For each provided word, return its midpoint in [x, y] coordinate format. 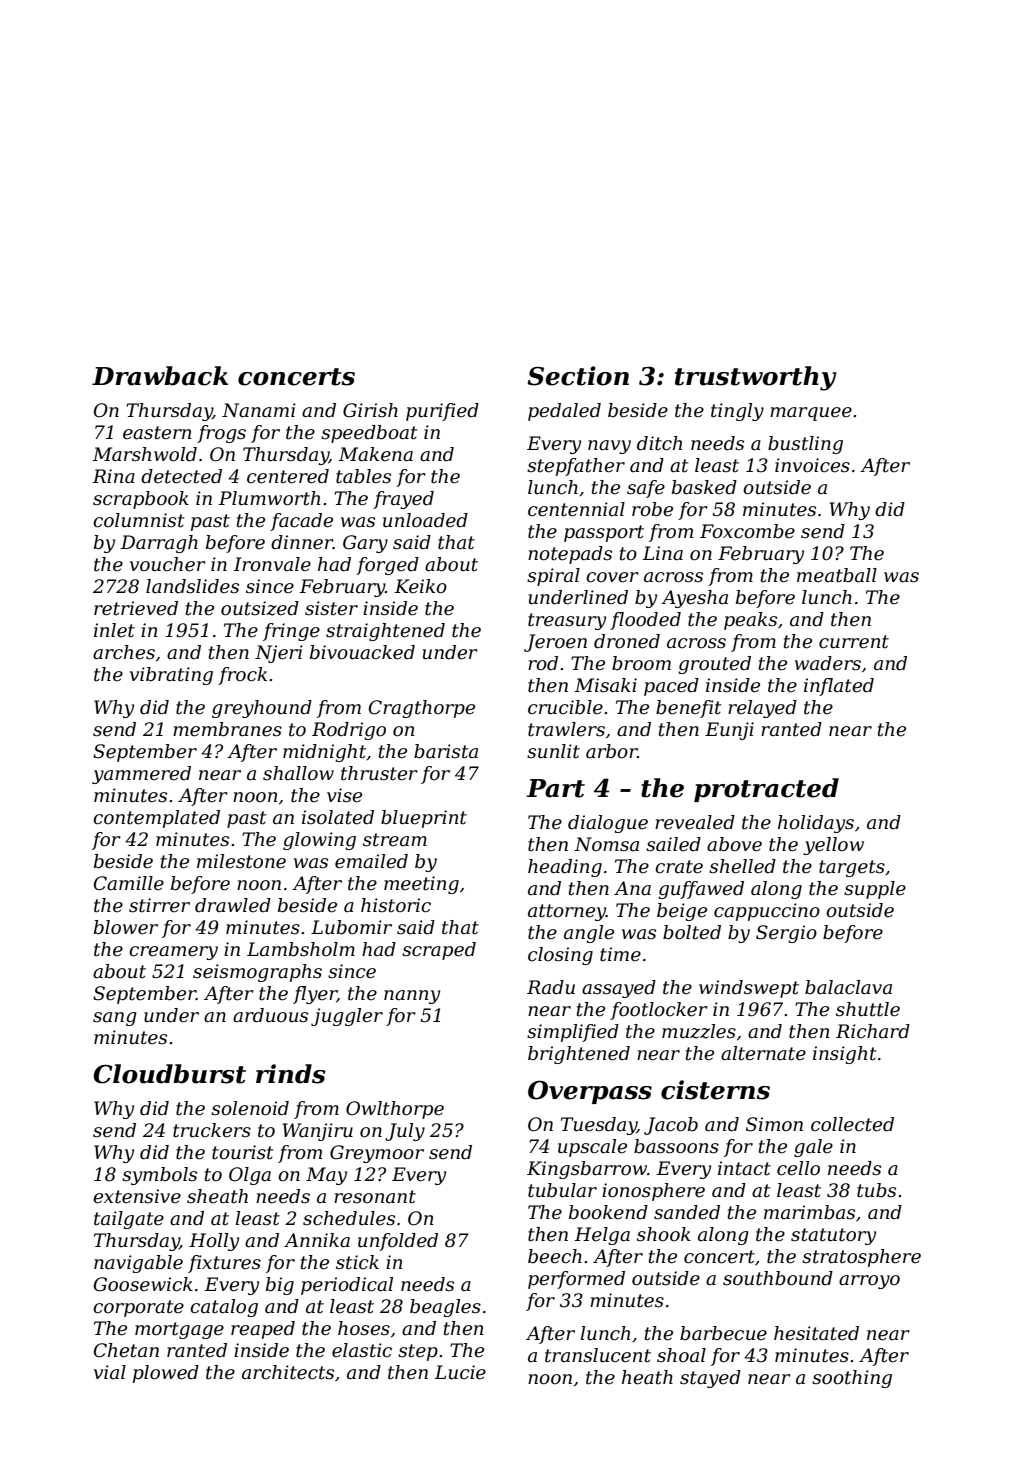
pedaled [564, 412]
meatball [837, 575]
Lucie [460, 1372]
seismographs [257, 973]
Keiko [420, 586]
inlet [114, 630]
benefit [689, 709]
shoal [681, 1355]
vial [110, 1372]
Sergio [786, 934]
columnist [139, 520]
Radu [551, 987]
